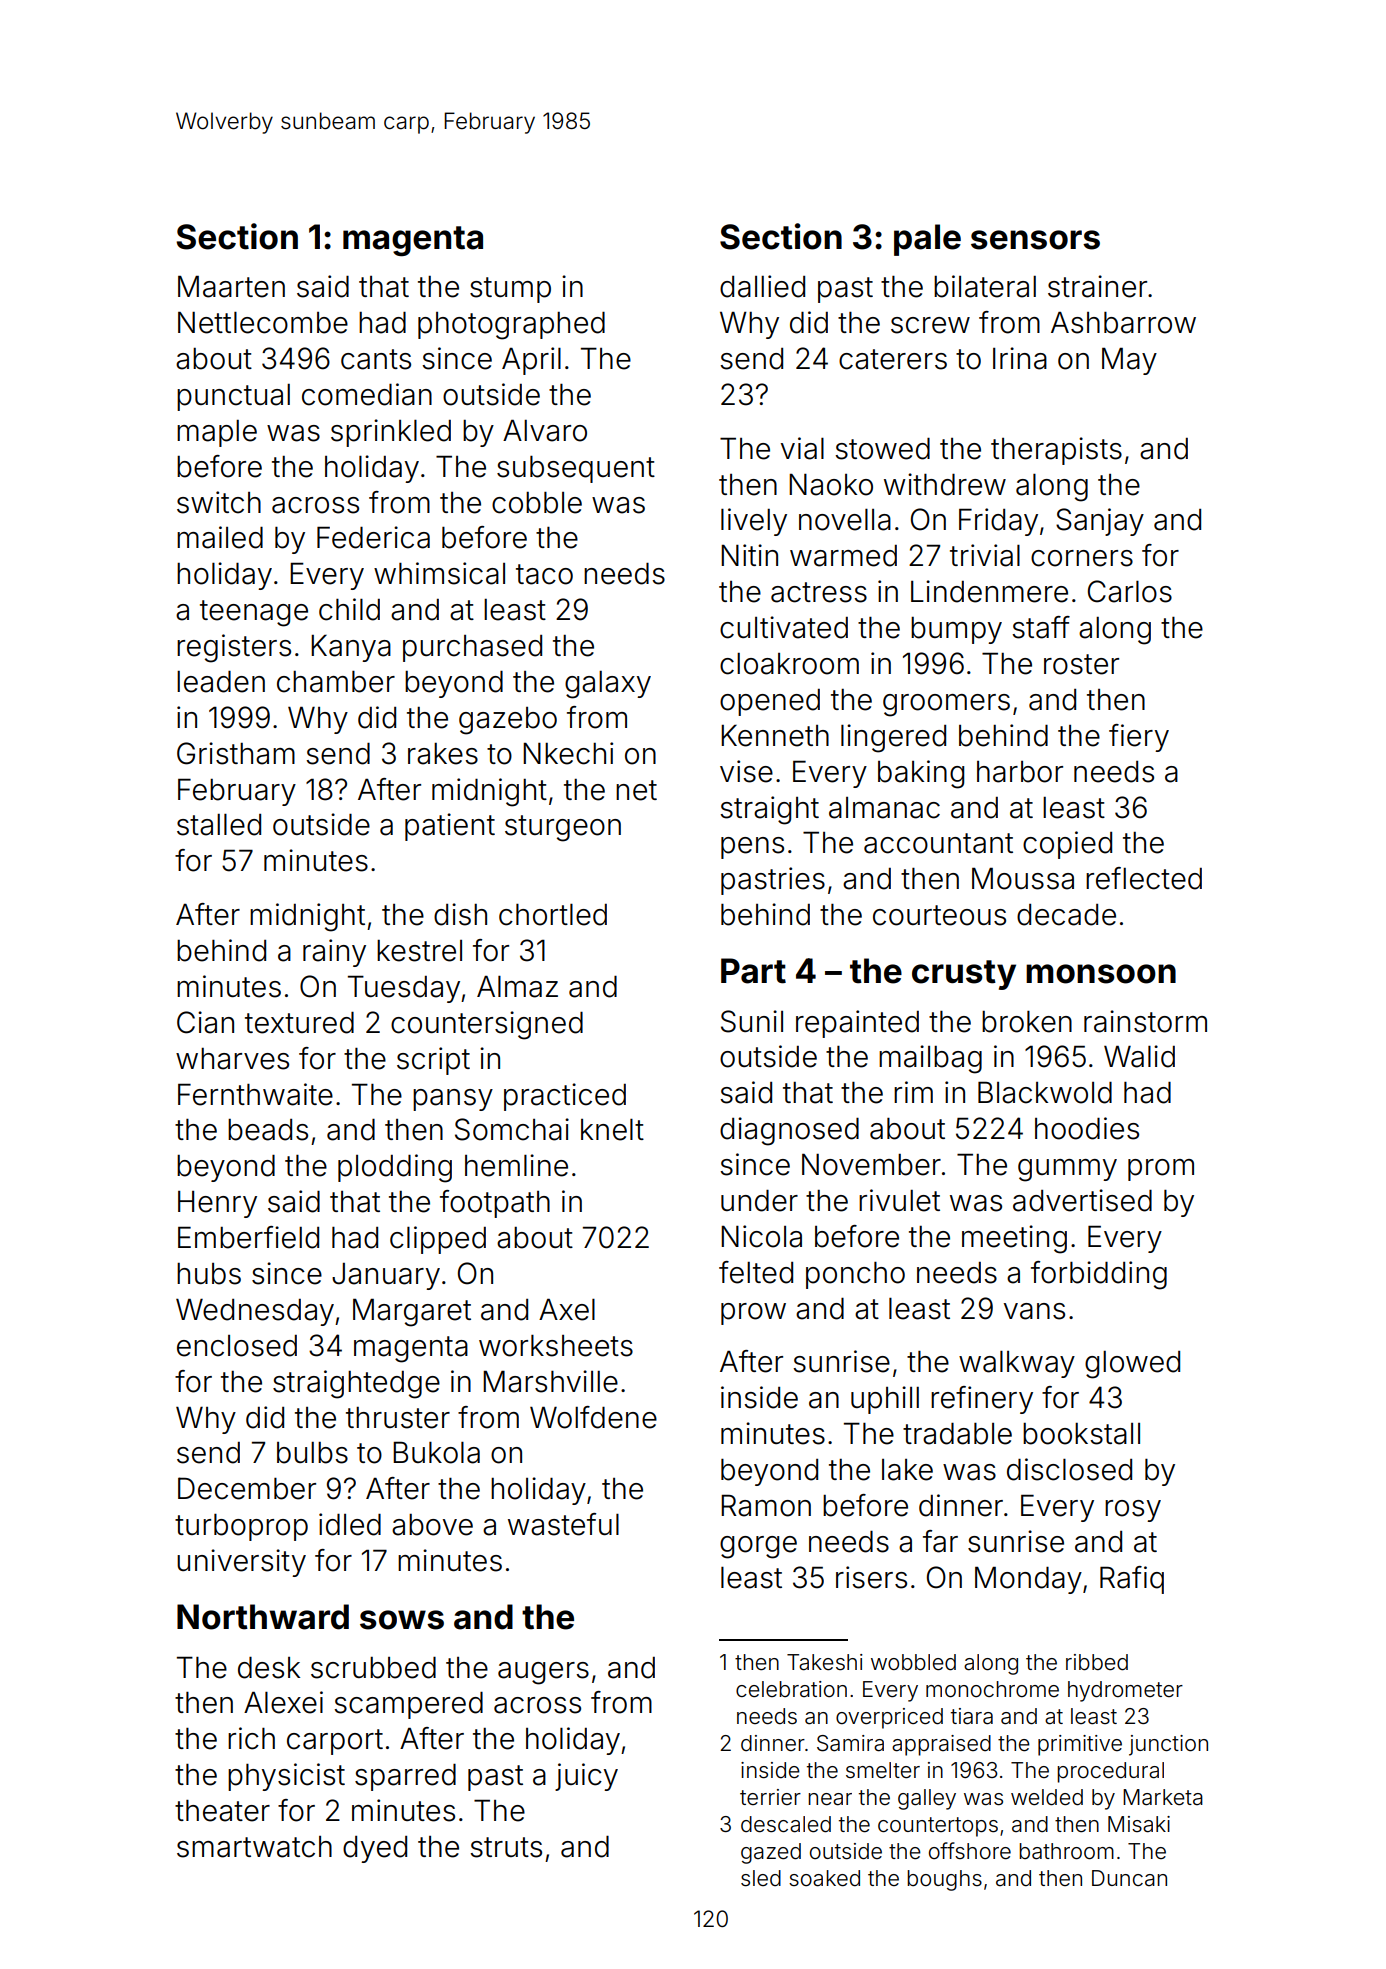  I want to click on sparred, so click(405, 1777).
